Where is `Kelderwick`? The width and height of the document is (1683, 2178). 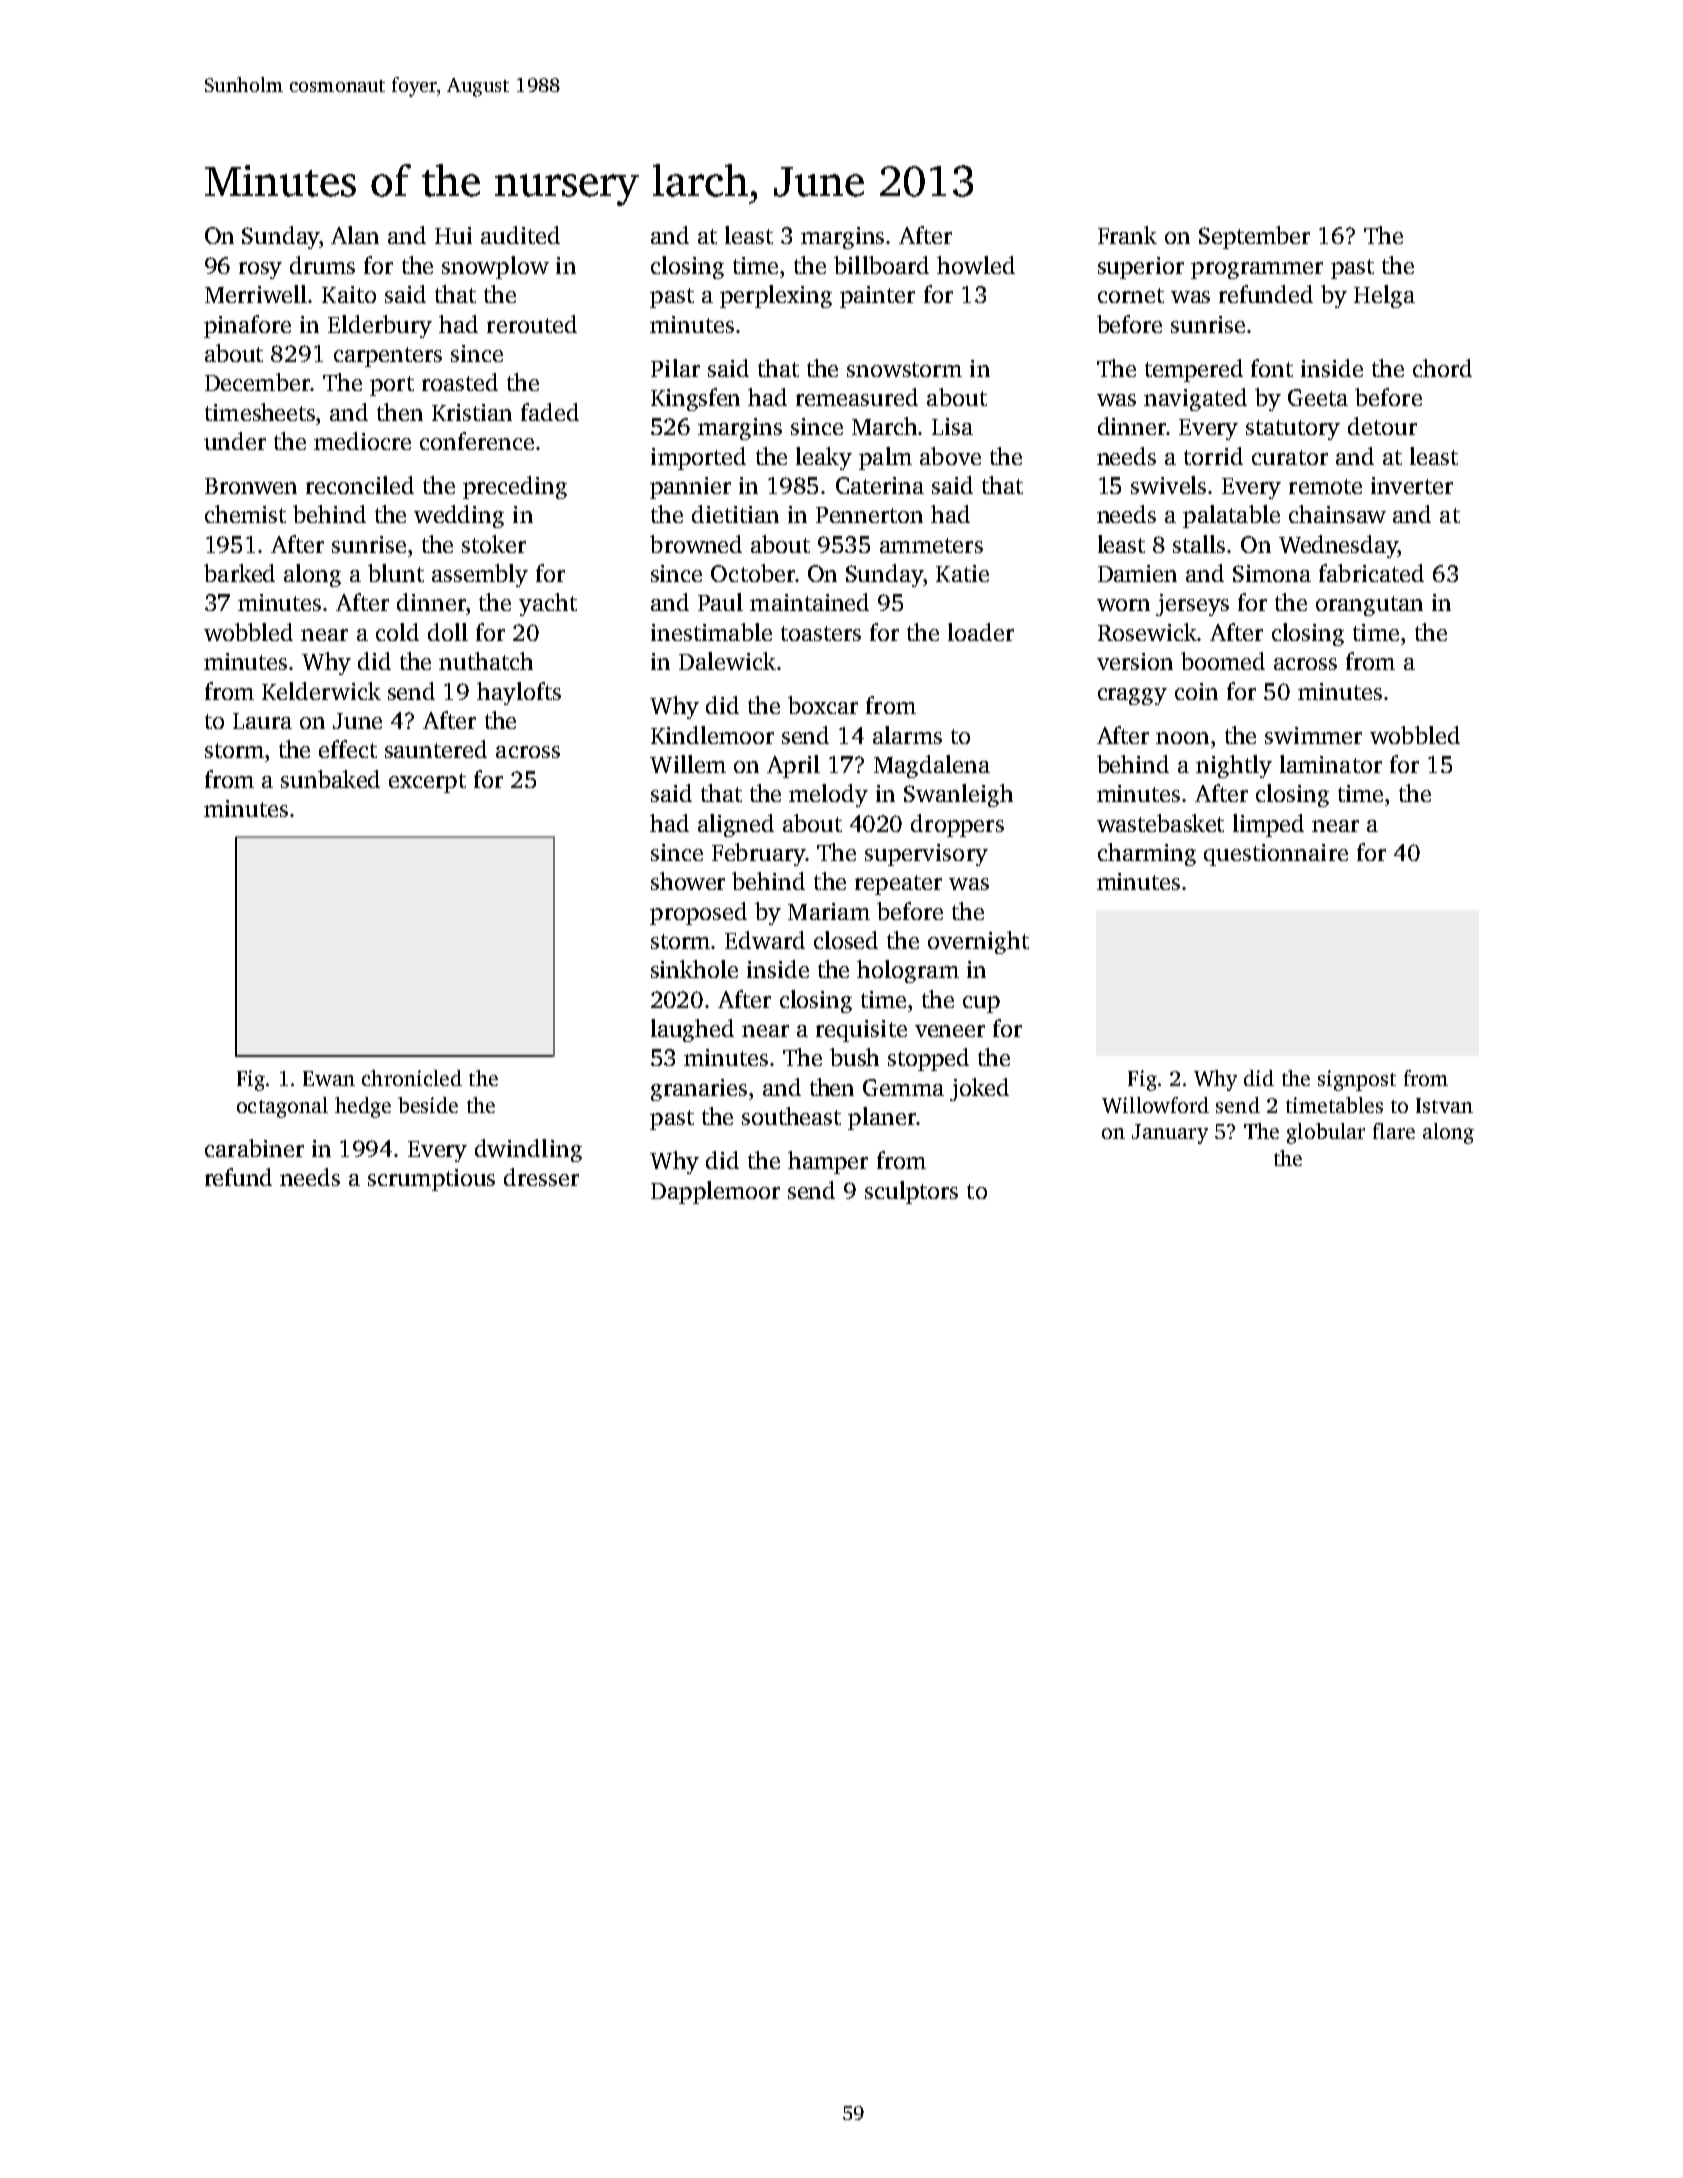 Kelderwick is located at coordinates (321, 691).
